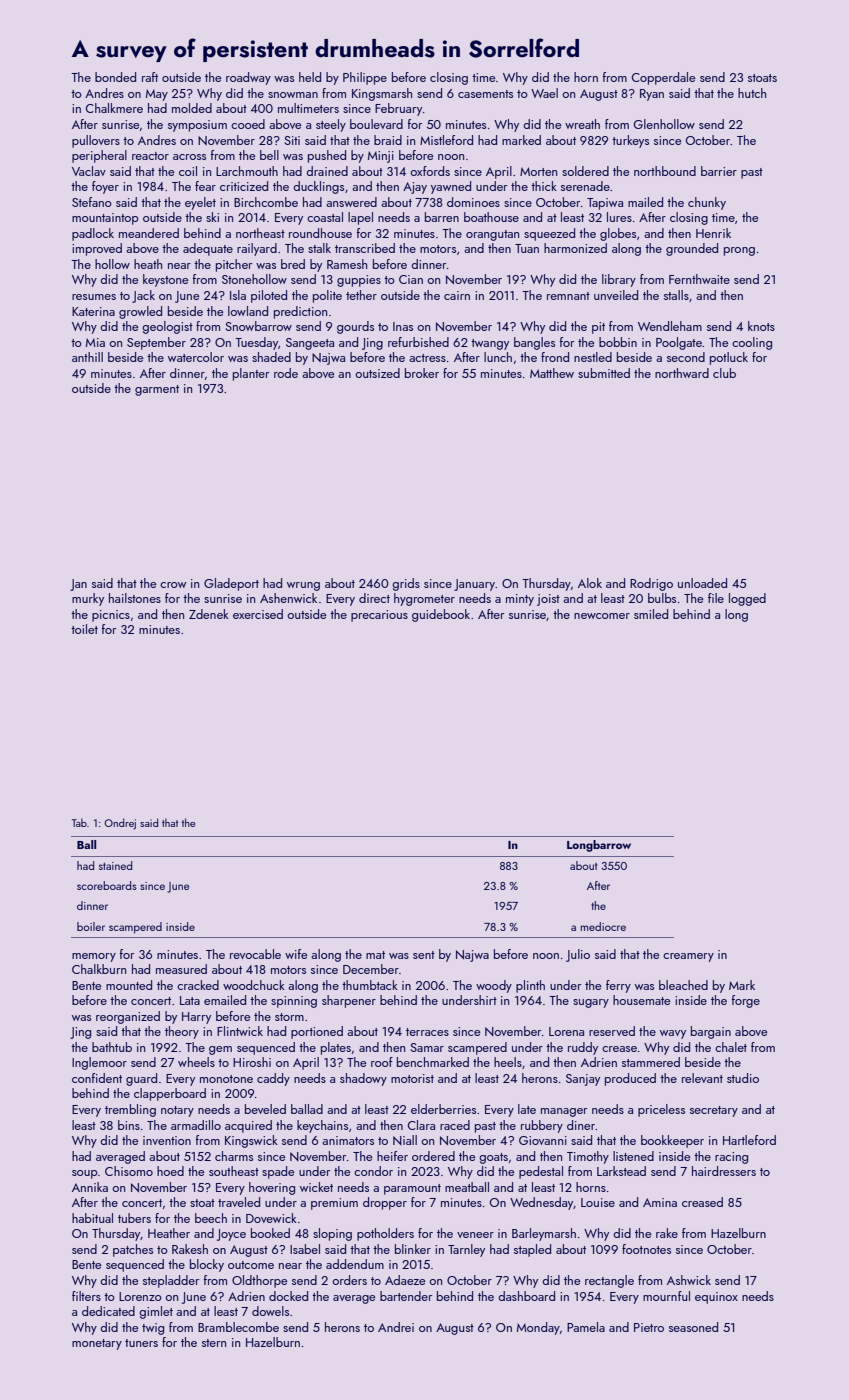  Describe the element at coordinates (88, 599) in the screenshot. I see `murky` at that location.
